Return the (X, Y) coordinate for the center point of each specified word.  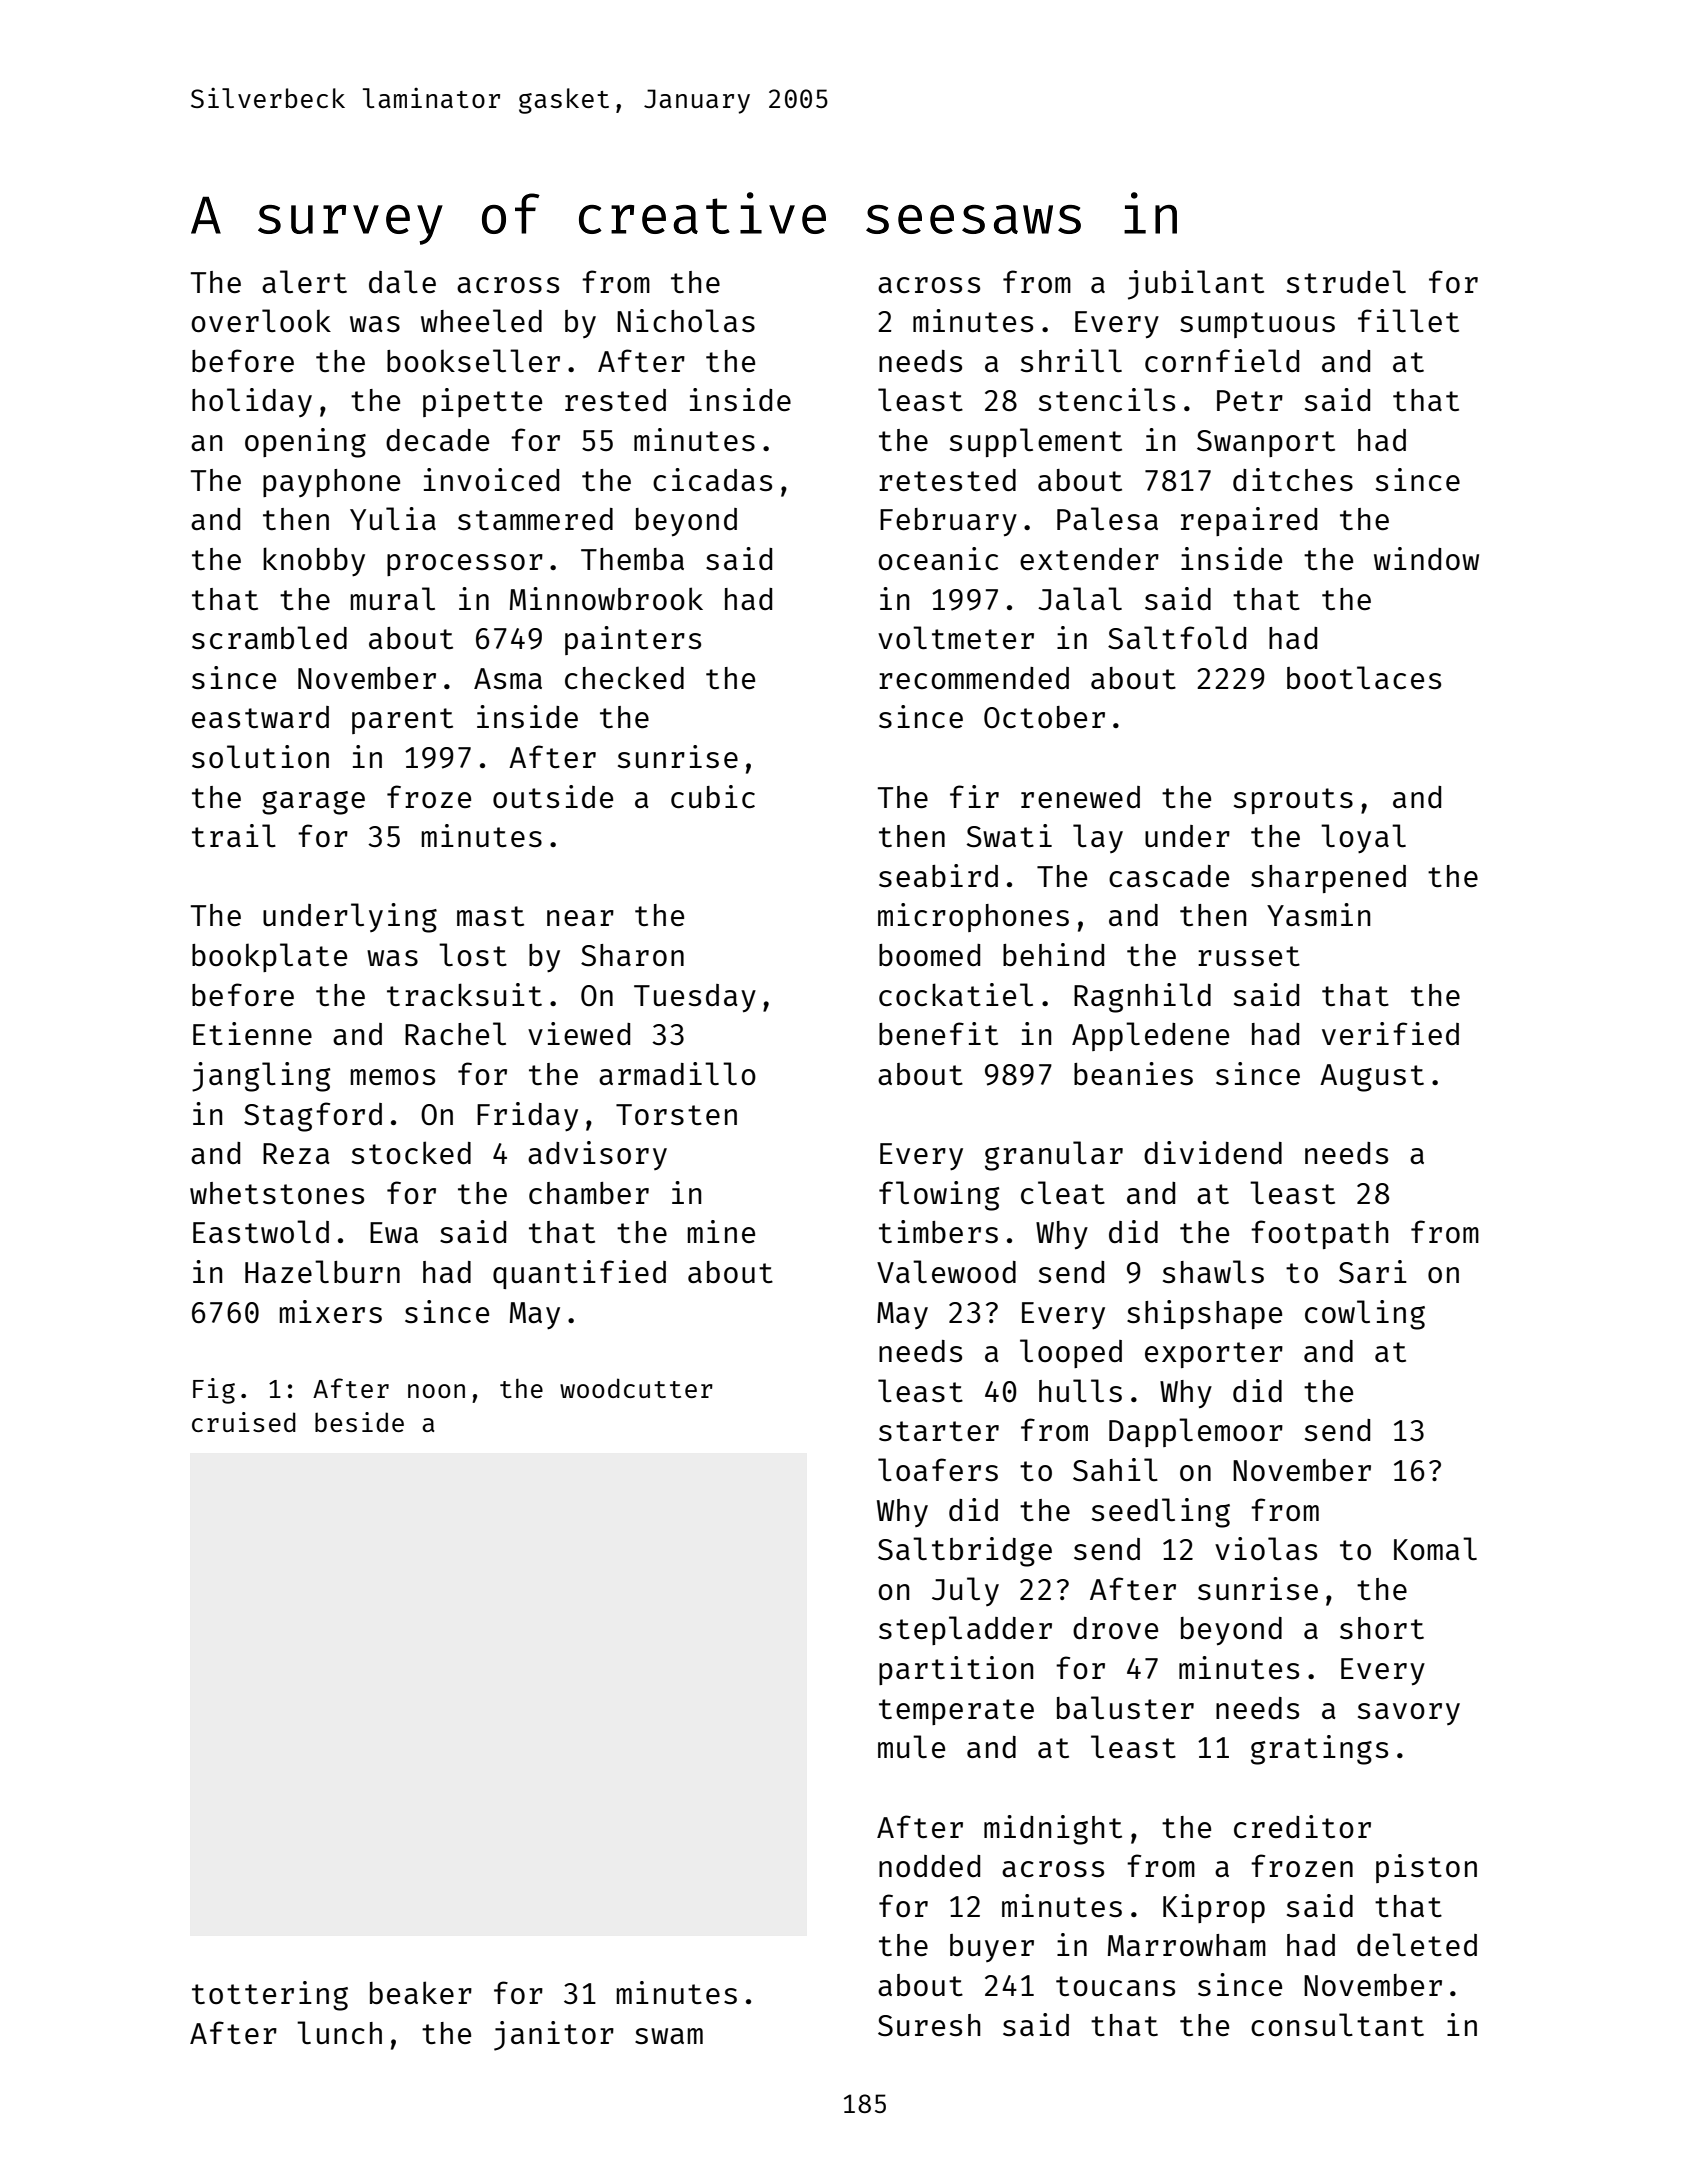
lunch (339, 2032)
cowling (1365, 1315)
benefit (938, 1033)
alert (304, 281)
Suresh (929, 2025)
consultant (1337, 2025)
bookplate (269, 957)
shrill (1071, 360)
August (1372, 1078)
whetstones (277, 1193)
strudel (1346, 281)
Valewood (946, 1271)
